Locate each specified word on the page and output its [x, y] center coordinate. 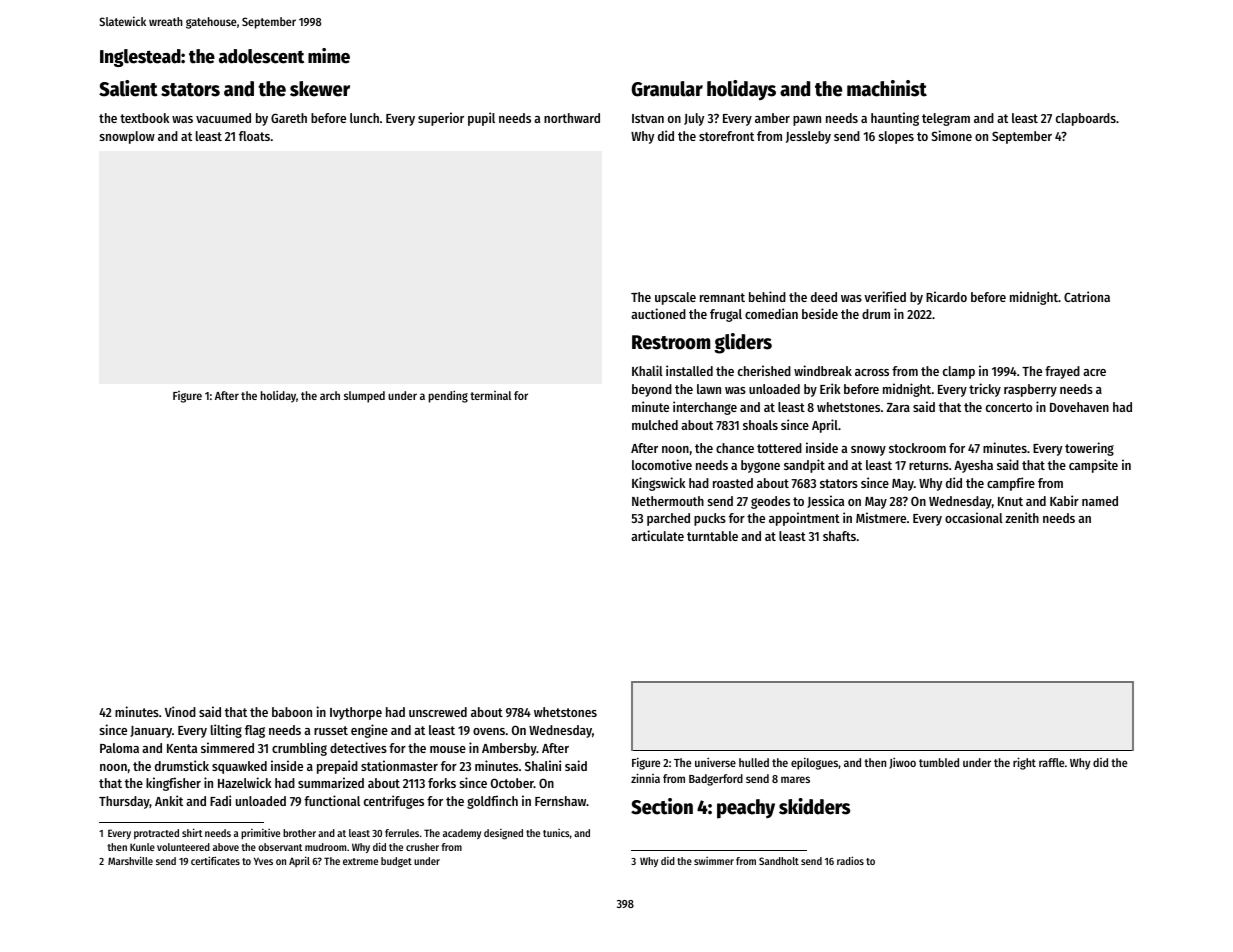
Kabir [1064, 500]
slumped [364, 397]
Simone [952, 135]
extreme [360, 861]
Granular [667, 89]
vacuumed [223, 118]
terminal [490, 395]
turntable [712, 536]
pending [448, 396]
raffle [1051, 762]
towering [1089, 449]
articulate [657, 535]
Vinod [180, 711]
